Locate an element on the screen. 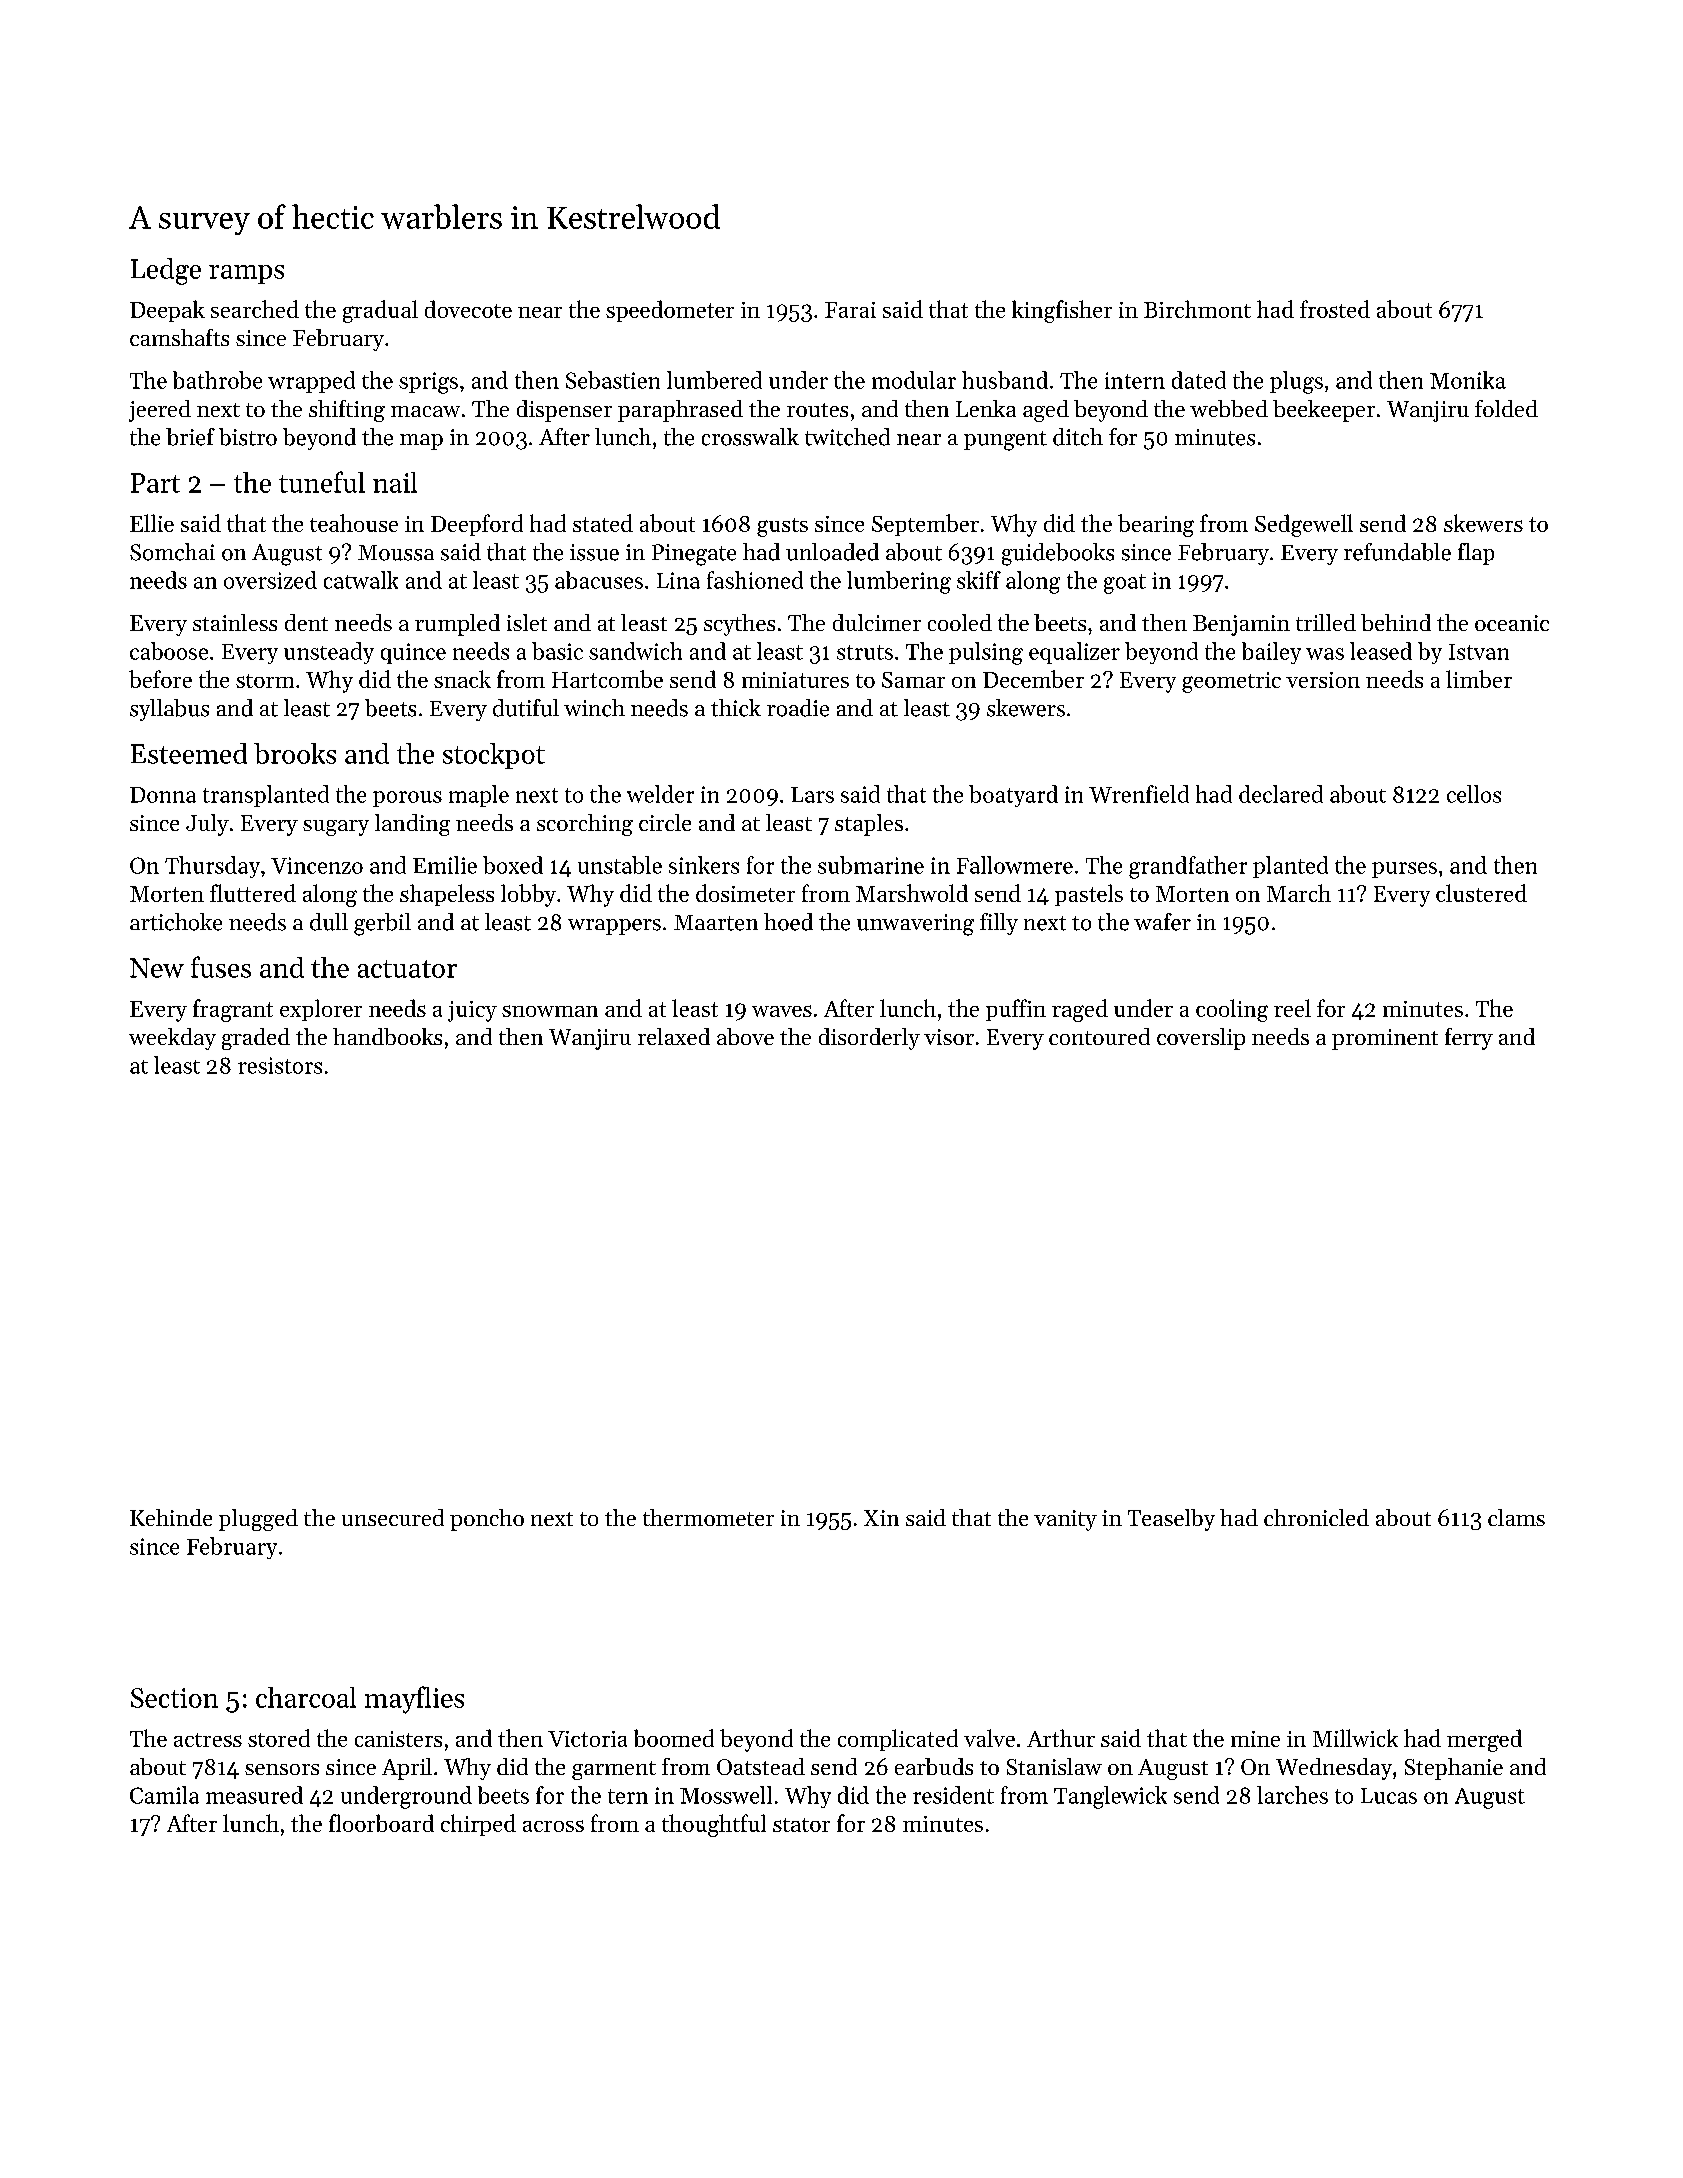 The width and height of the screenshot is (1683, 2178). thermometer is located at coordinates (708, 1517).
